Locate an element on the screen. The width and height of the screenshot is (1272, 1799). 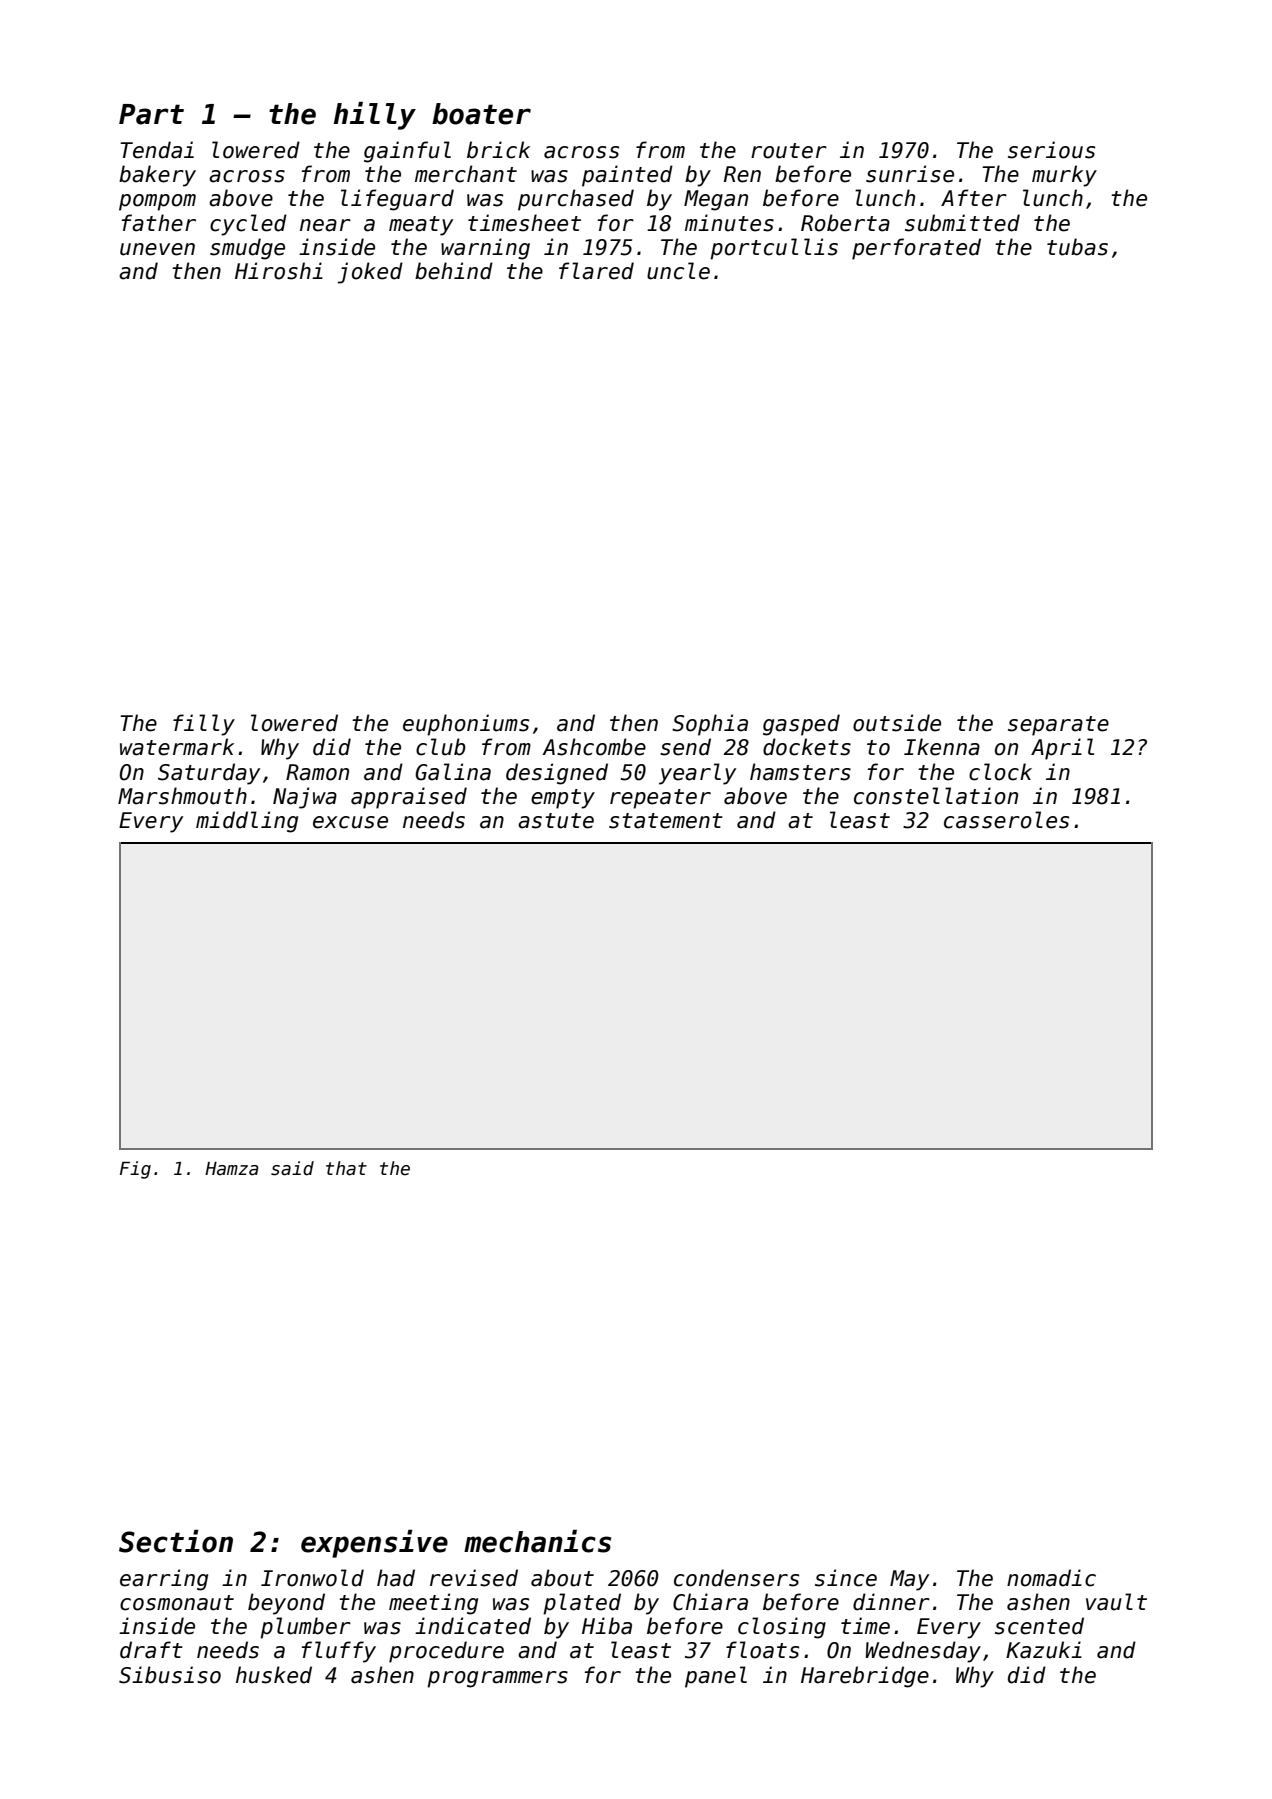
outside is located at coordinates (897, 723).
